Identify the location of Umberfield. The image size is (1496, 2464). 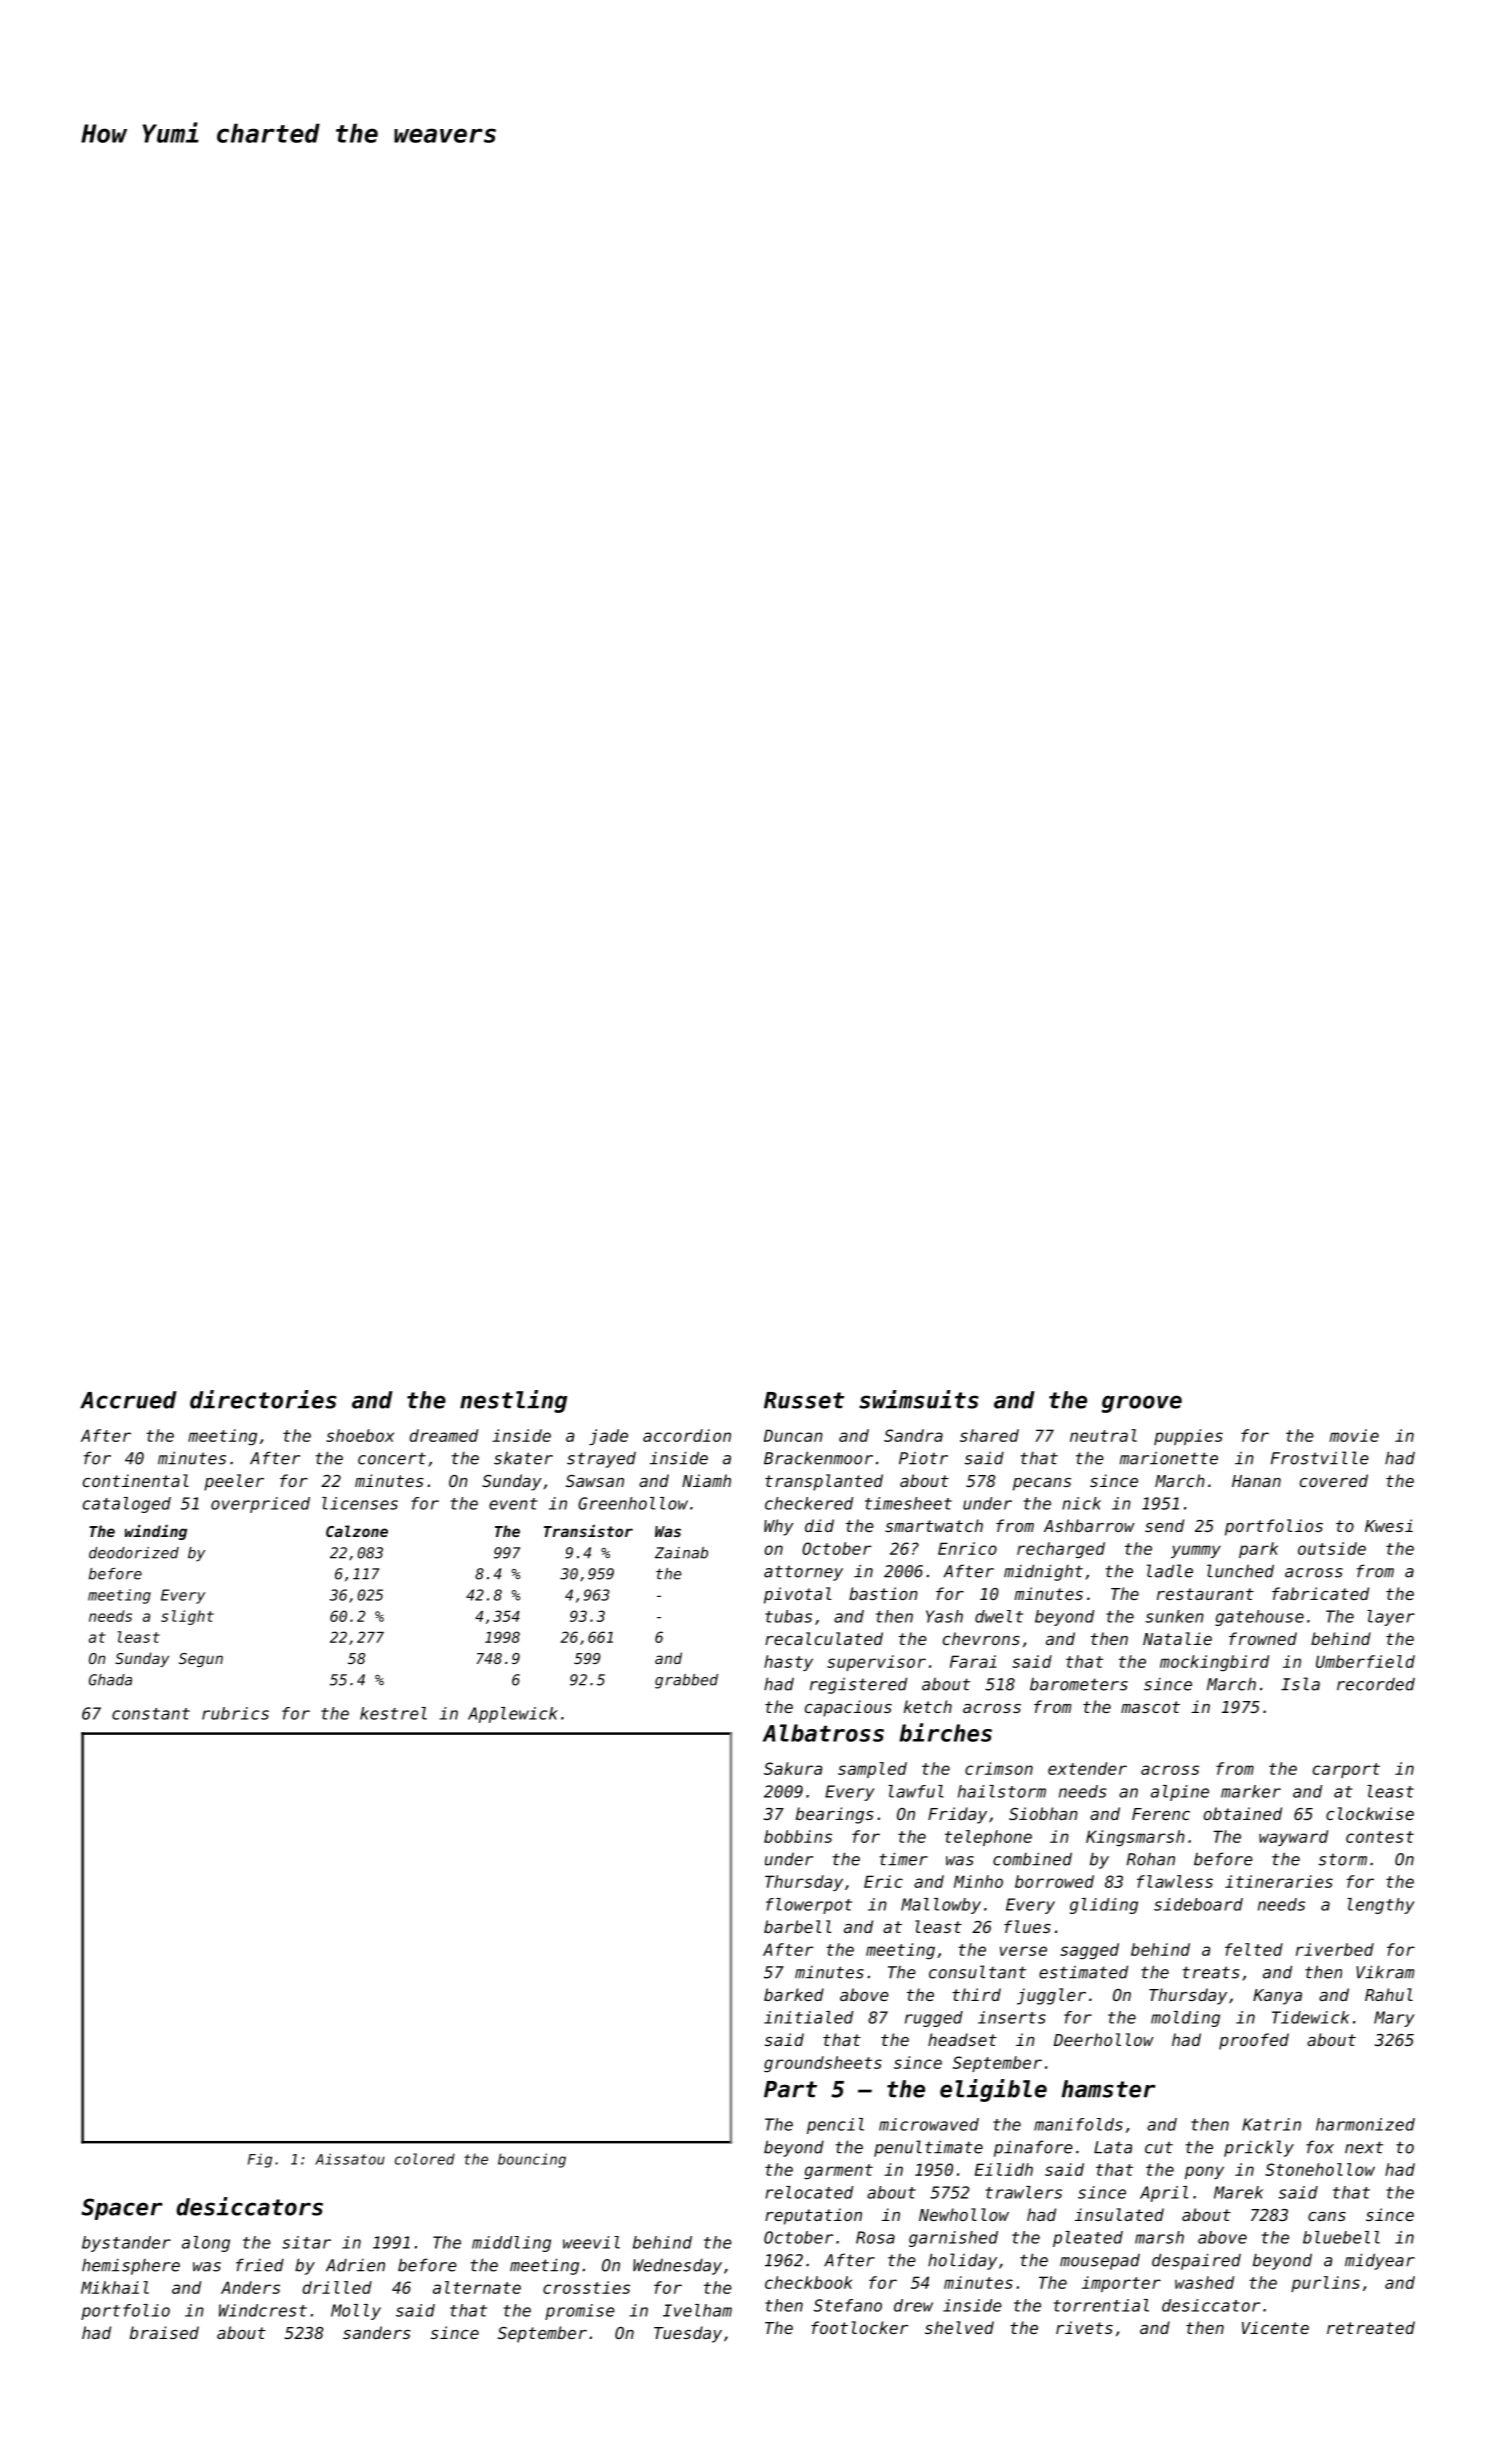
(1365, 1661).
